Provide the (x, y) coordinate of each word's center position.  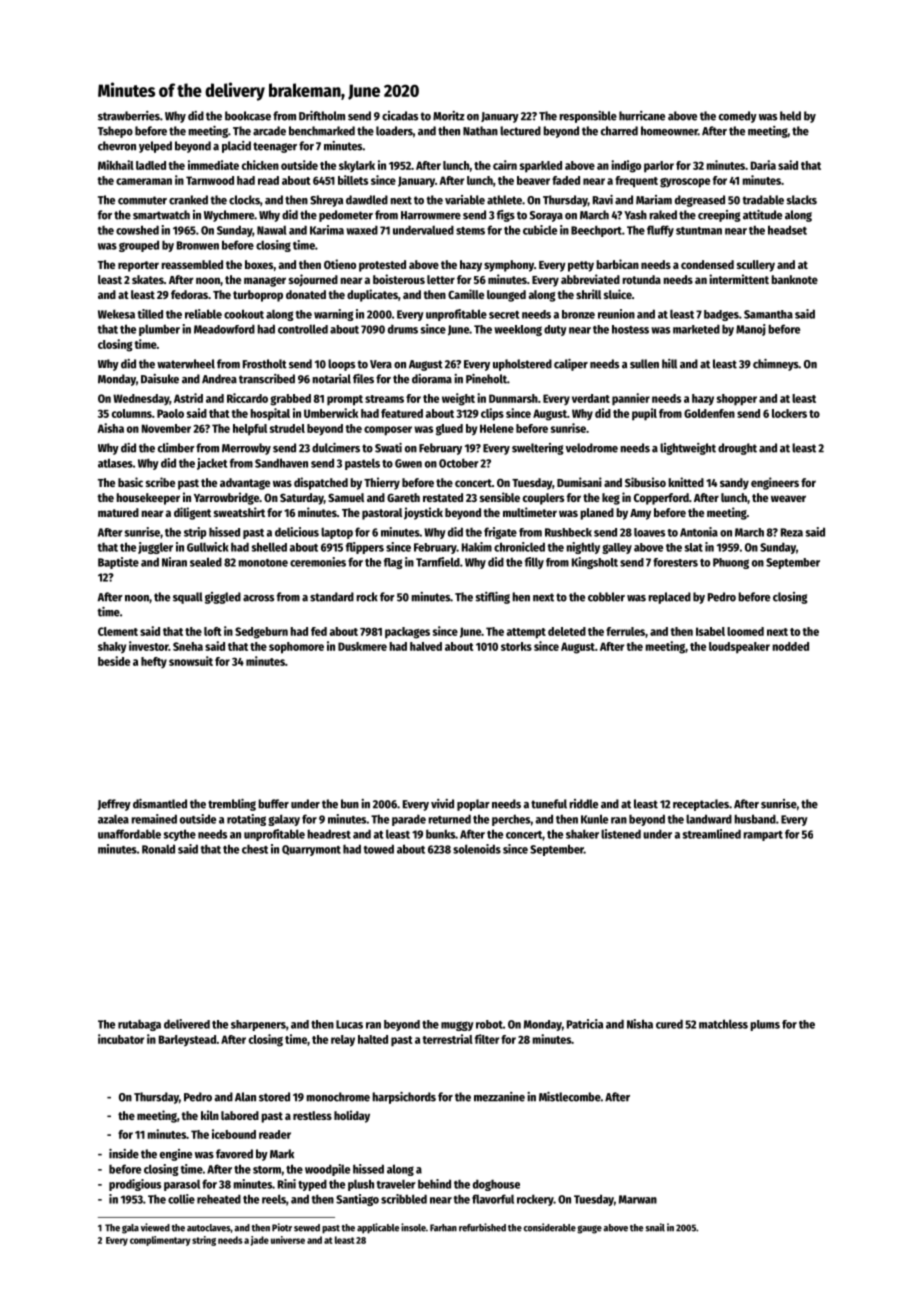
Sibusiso (645, 482)
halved (426, 646)
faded (566, 180)
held (790, 116)
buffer (273, 804)
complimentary (160, 1241)
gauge (589, 1229)
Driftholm (322, 116)
